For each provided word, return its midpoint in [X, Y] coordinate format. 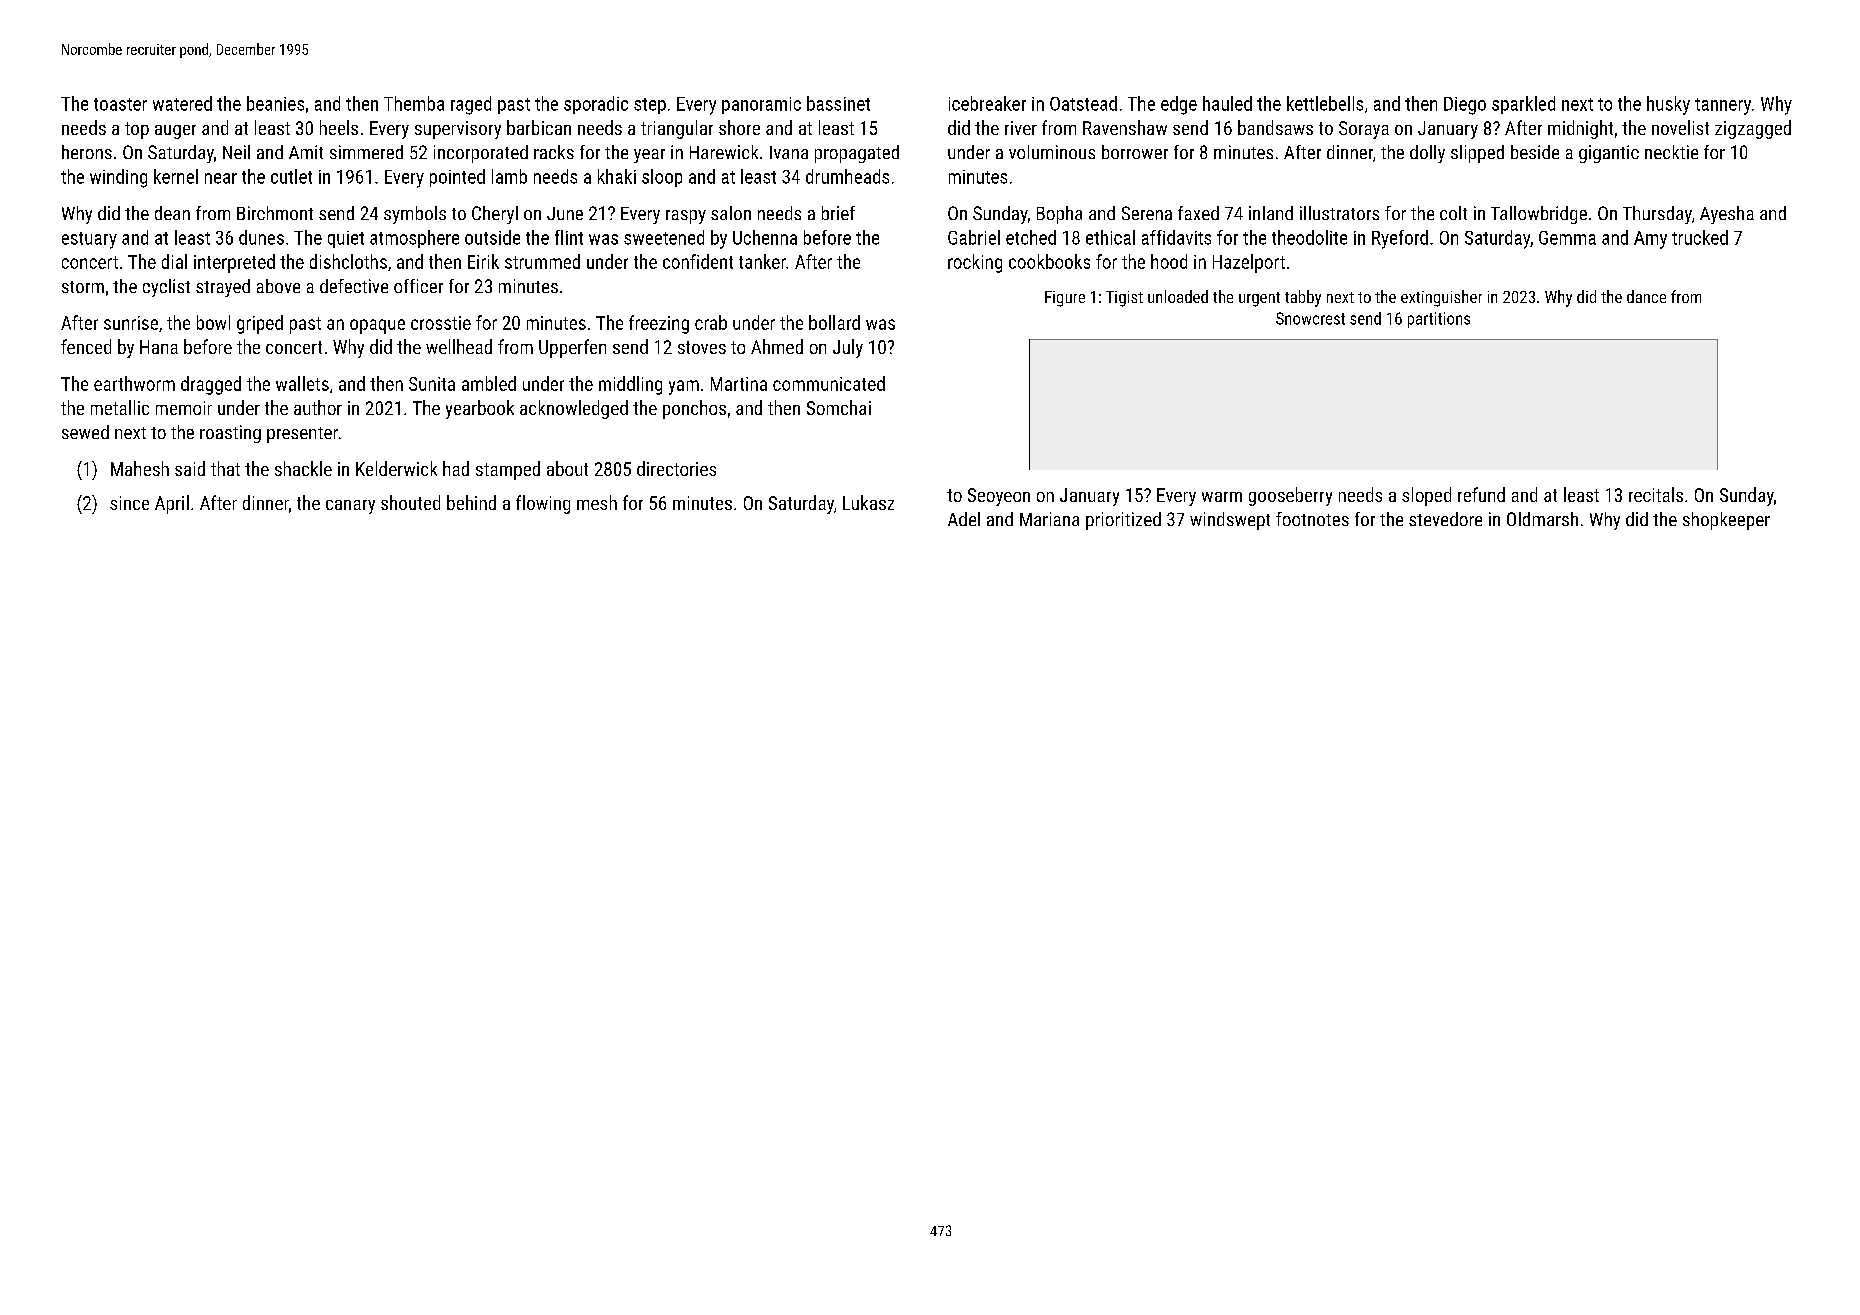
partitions [1439, 320]
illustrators [1339, 213]
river [1021, 128]
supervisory [458, 130]
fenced [86, 346]
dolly [1427, 154]
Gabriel [974, 237]
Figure [1065, 299]
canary [350, 507]
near [221, 178]
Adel [964, 519]
